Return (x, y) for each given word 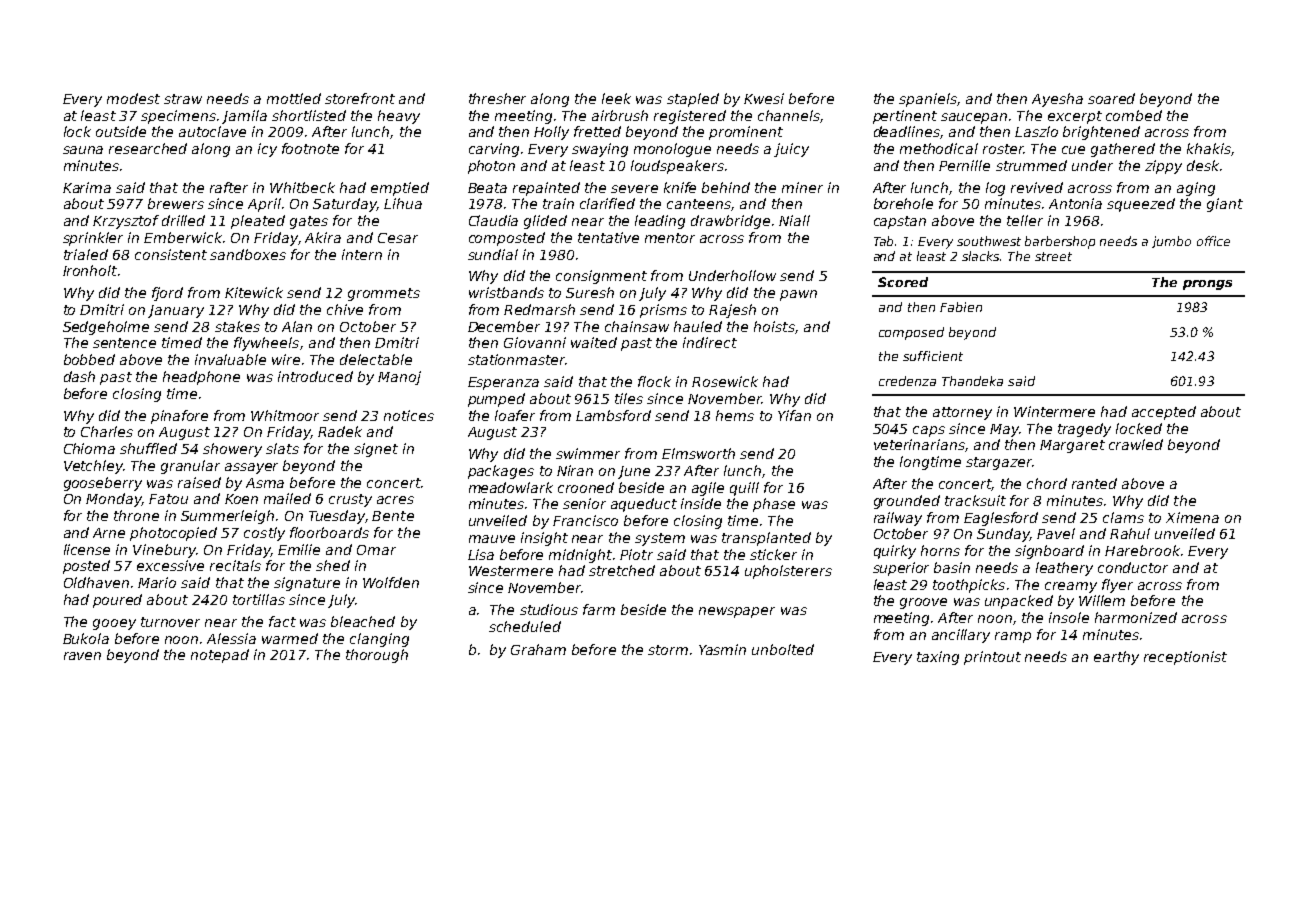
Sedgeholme (106, 328)
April (264, 205)
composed (911, 333)
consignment (601, 277)
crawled (1136, 444)
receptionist (1185, 658)
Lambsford (613, 415)
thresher (497, 98)
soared (1111, 98)
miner (802, 187)
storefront (360, 98)
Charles (107, 431)
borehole (903, 203)
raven (82, 656)
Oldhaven (96, 582)
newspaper (737, 612)
